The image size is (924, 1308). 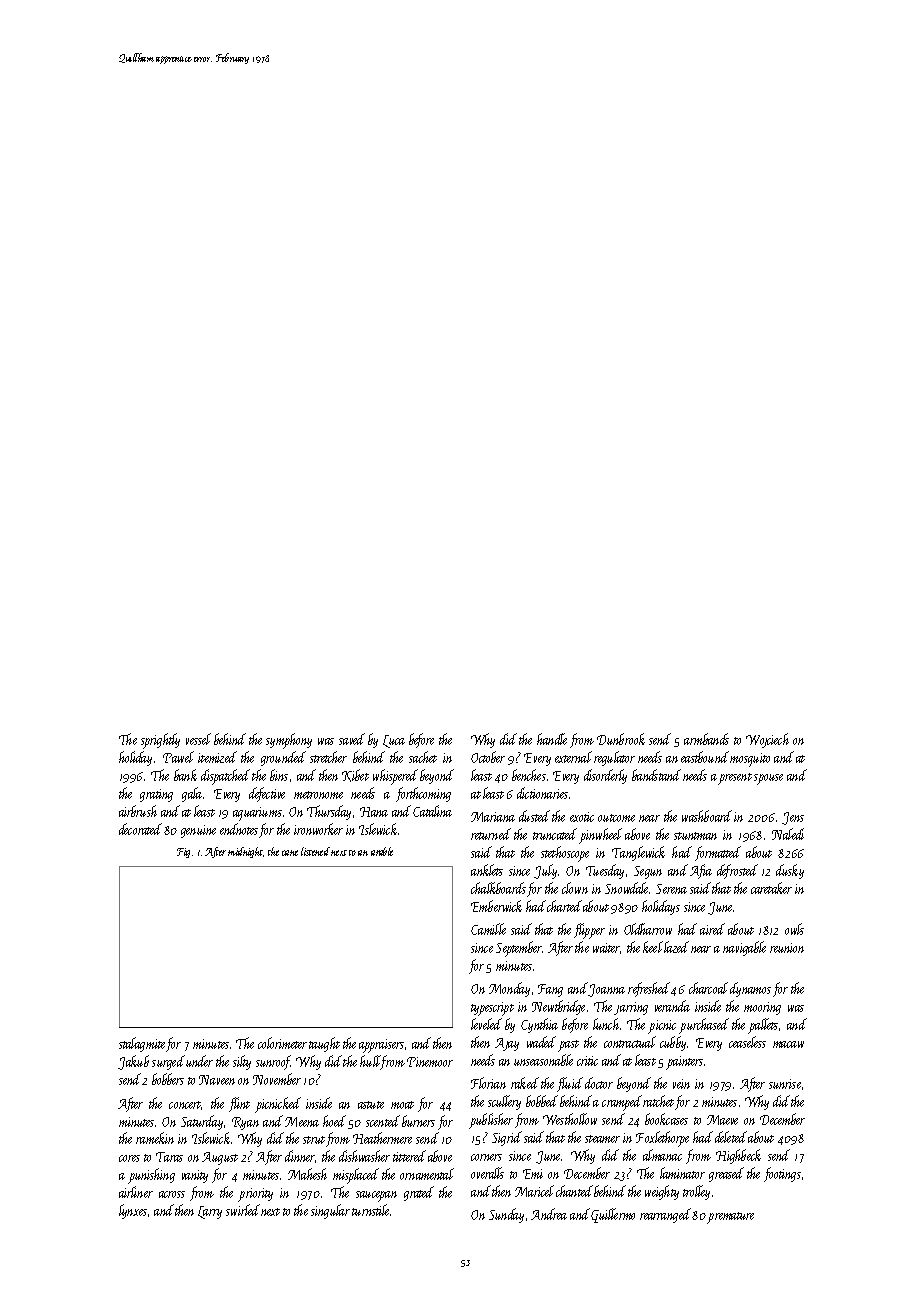 I want to click on Florian, so click(x=488, y=1083).
